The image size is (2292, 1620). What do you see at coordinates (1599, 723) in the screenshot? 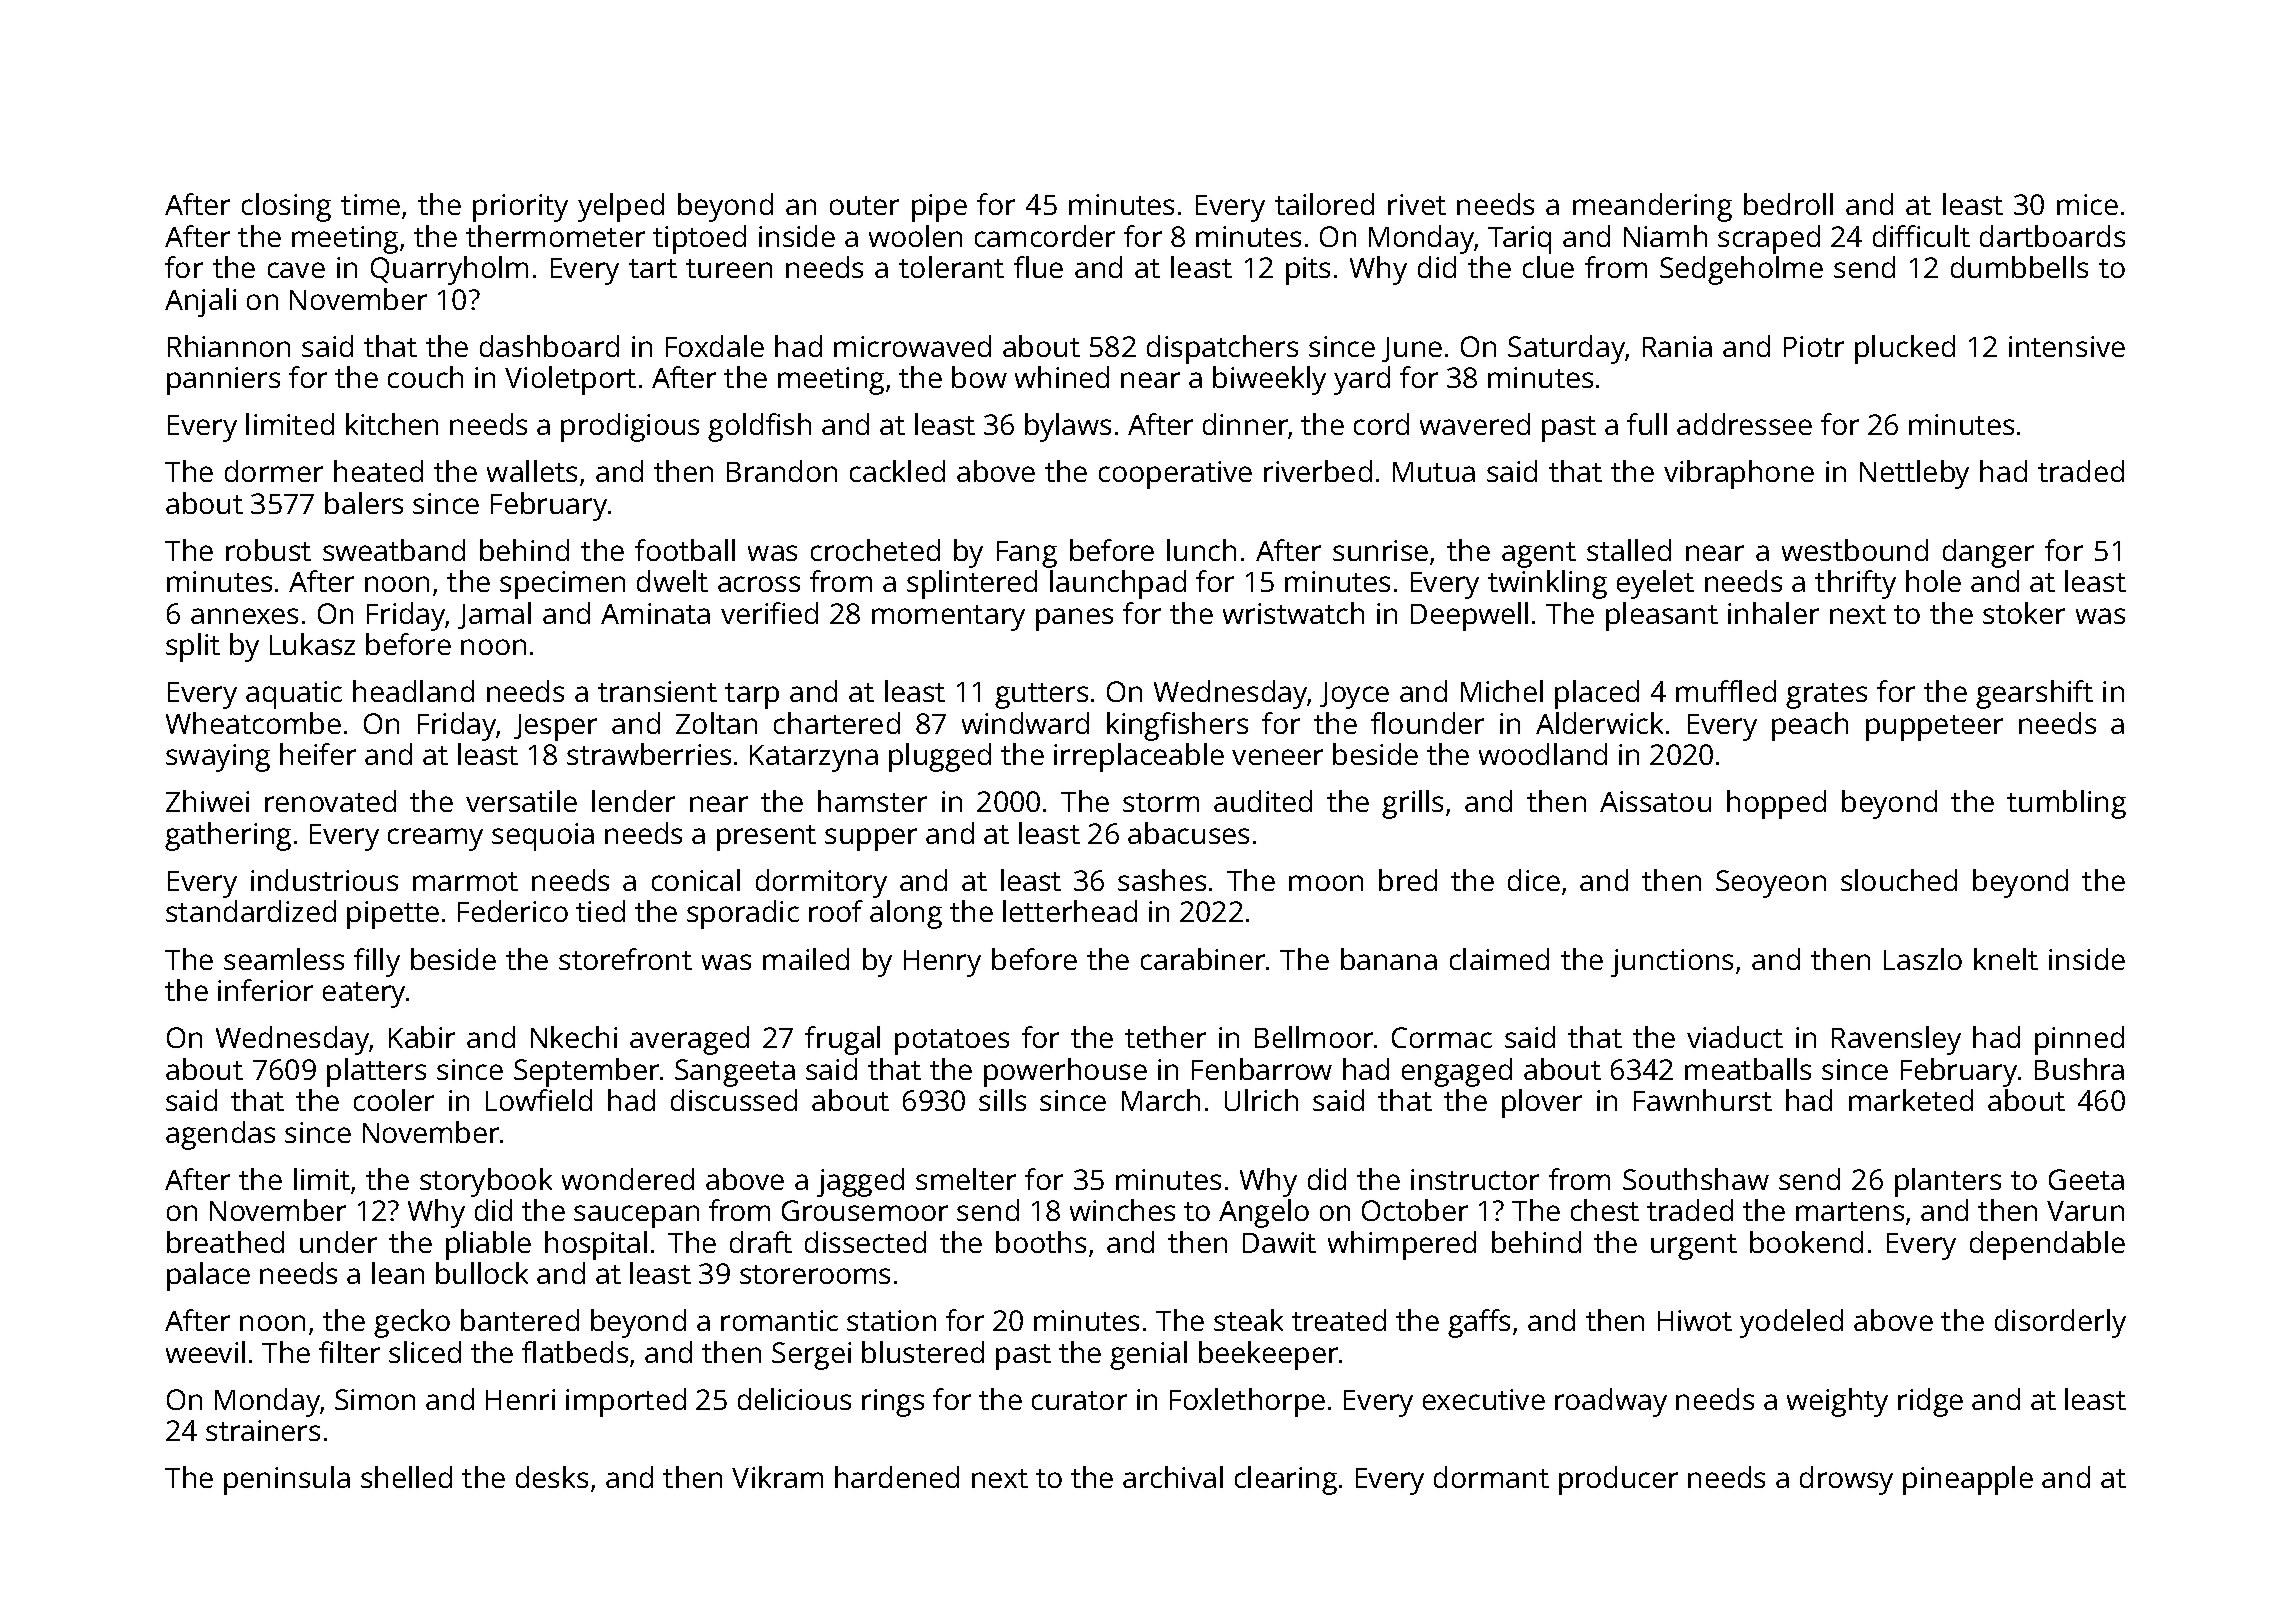
I see `Alderwick` at bounding box center [1599, 723].
